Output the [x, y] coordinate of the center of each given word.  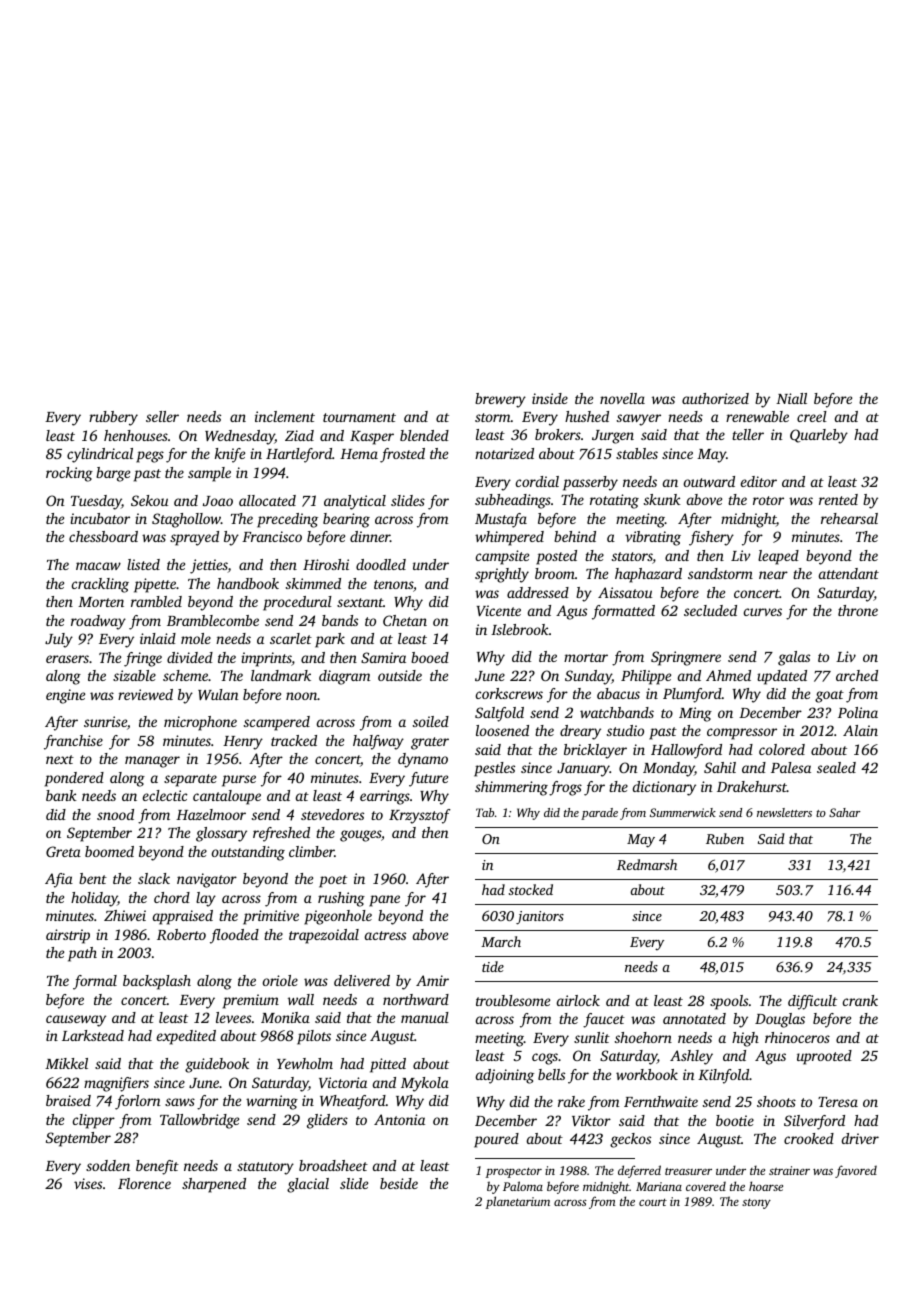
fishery [711, 538]
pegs [150, 457]
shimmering [511, 788]
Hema [359, 454]
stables [637, 453]
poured [496, 1140]
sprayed [194, 538]
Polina [858, 712]
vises [88, 1183]
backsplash [157, 982]
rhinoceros [797, 1037]
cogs [545, 1059]
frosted [402, 455]
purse [239, 781]
